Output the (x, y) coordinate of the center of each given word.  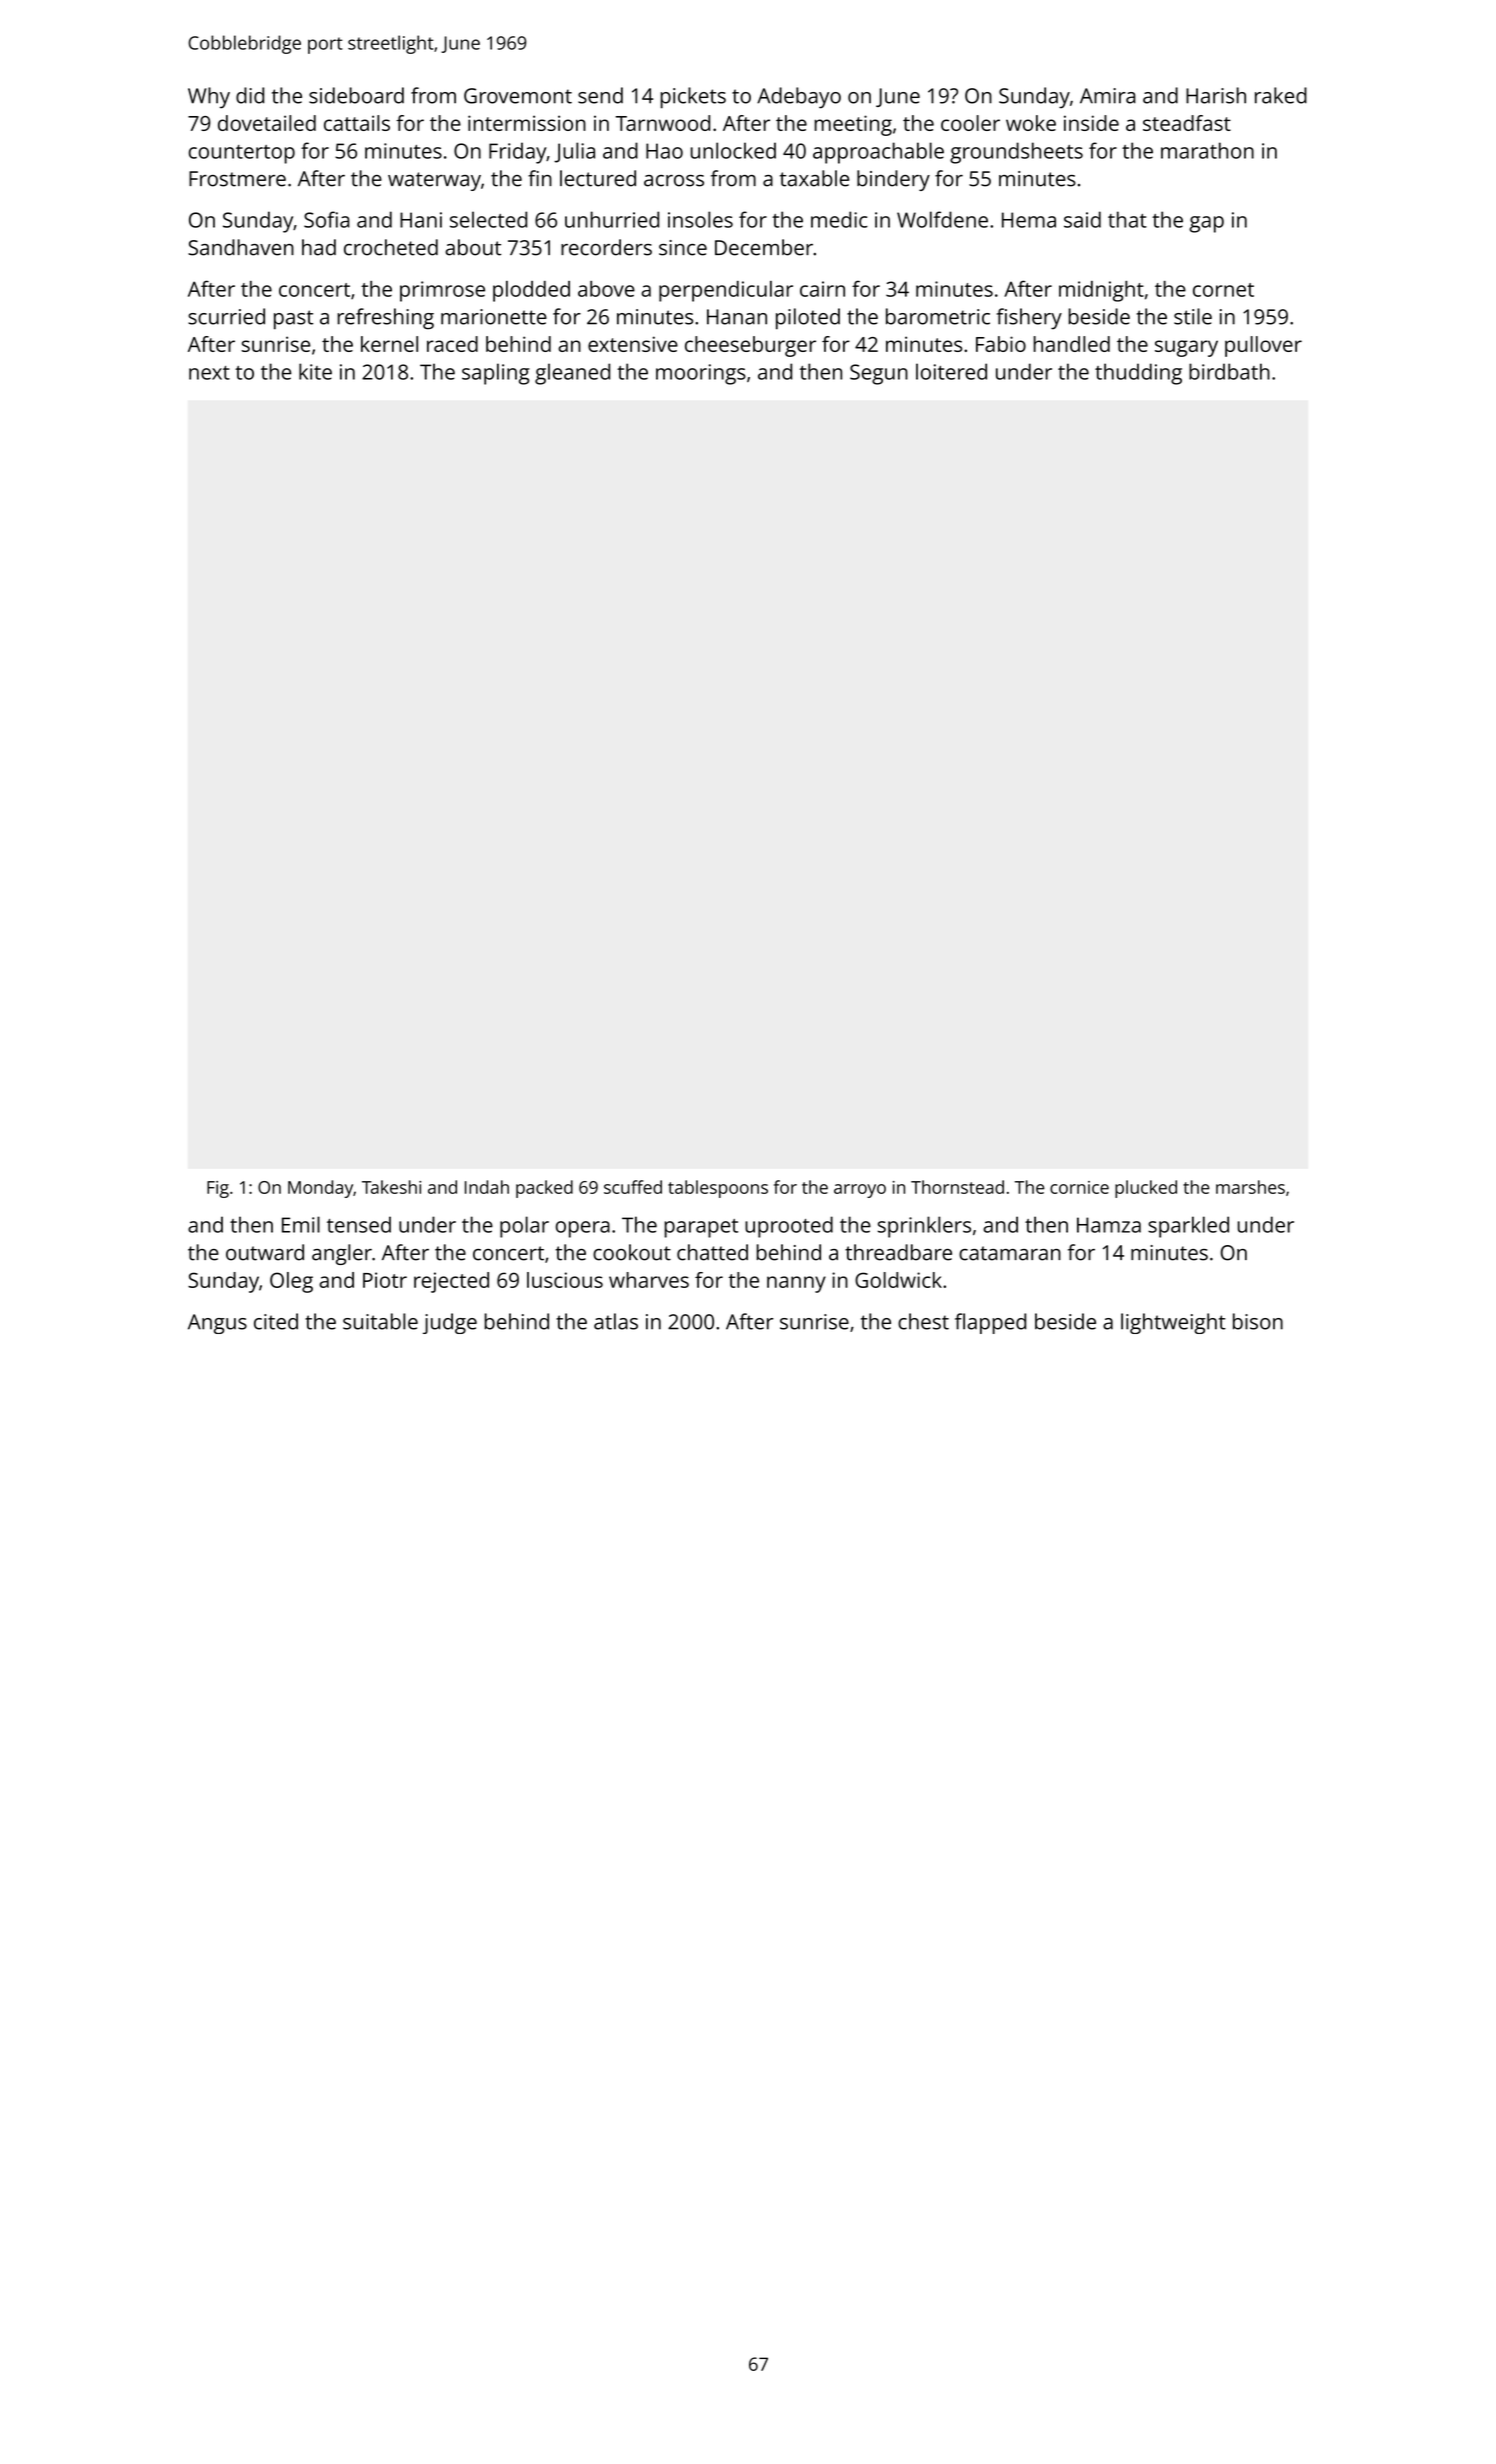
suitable (380, 1321)
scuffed (633, 1187)
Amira (1108, 96)
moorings (701, 374)
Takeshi (391, 1187)
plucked (1146, 1189)
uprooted (789, 1227)
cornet (1223, 290)
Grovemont (518, 96)
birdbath (1229, 371)
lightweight (1173, 1323)
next (209, 373)
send (600, 95)
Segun (879, 374)
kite (315, 371)
